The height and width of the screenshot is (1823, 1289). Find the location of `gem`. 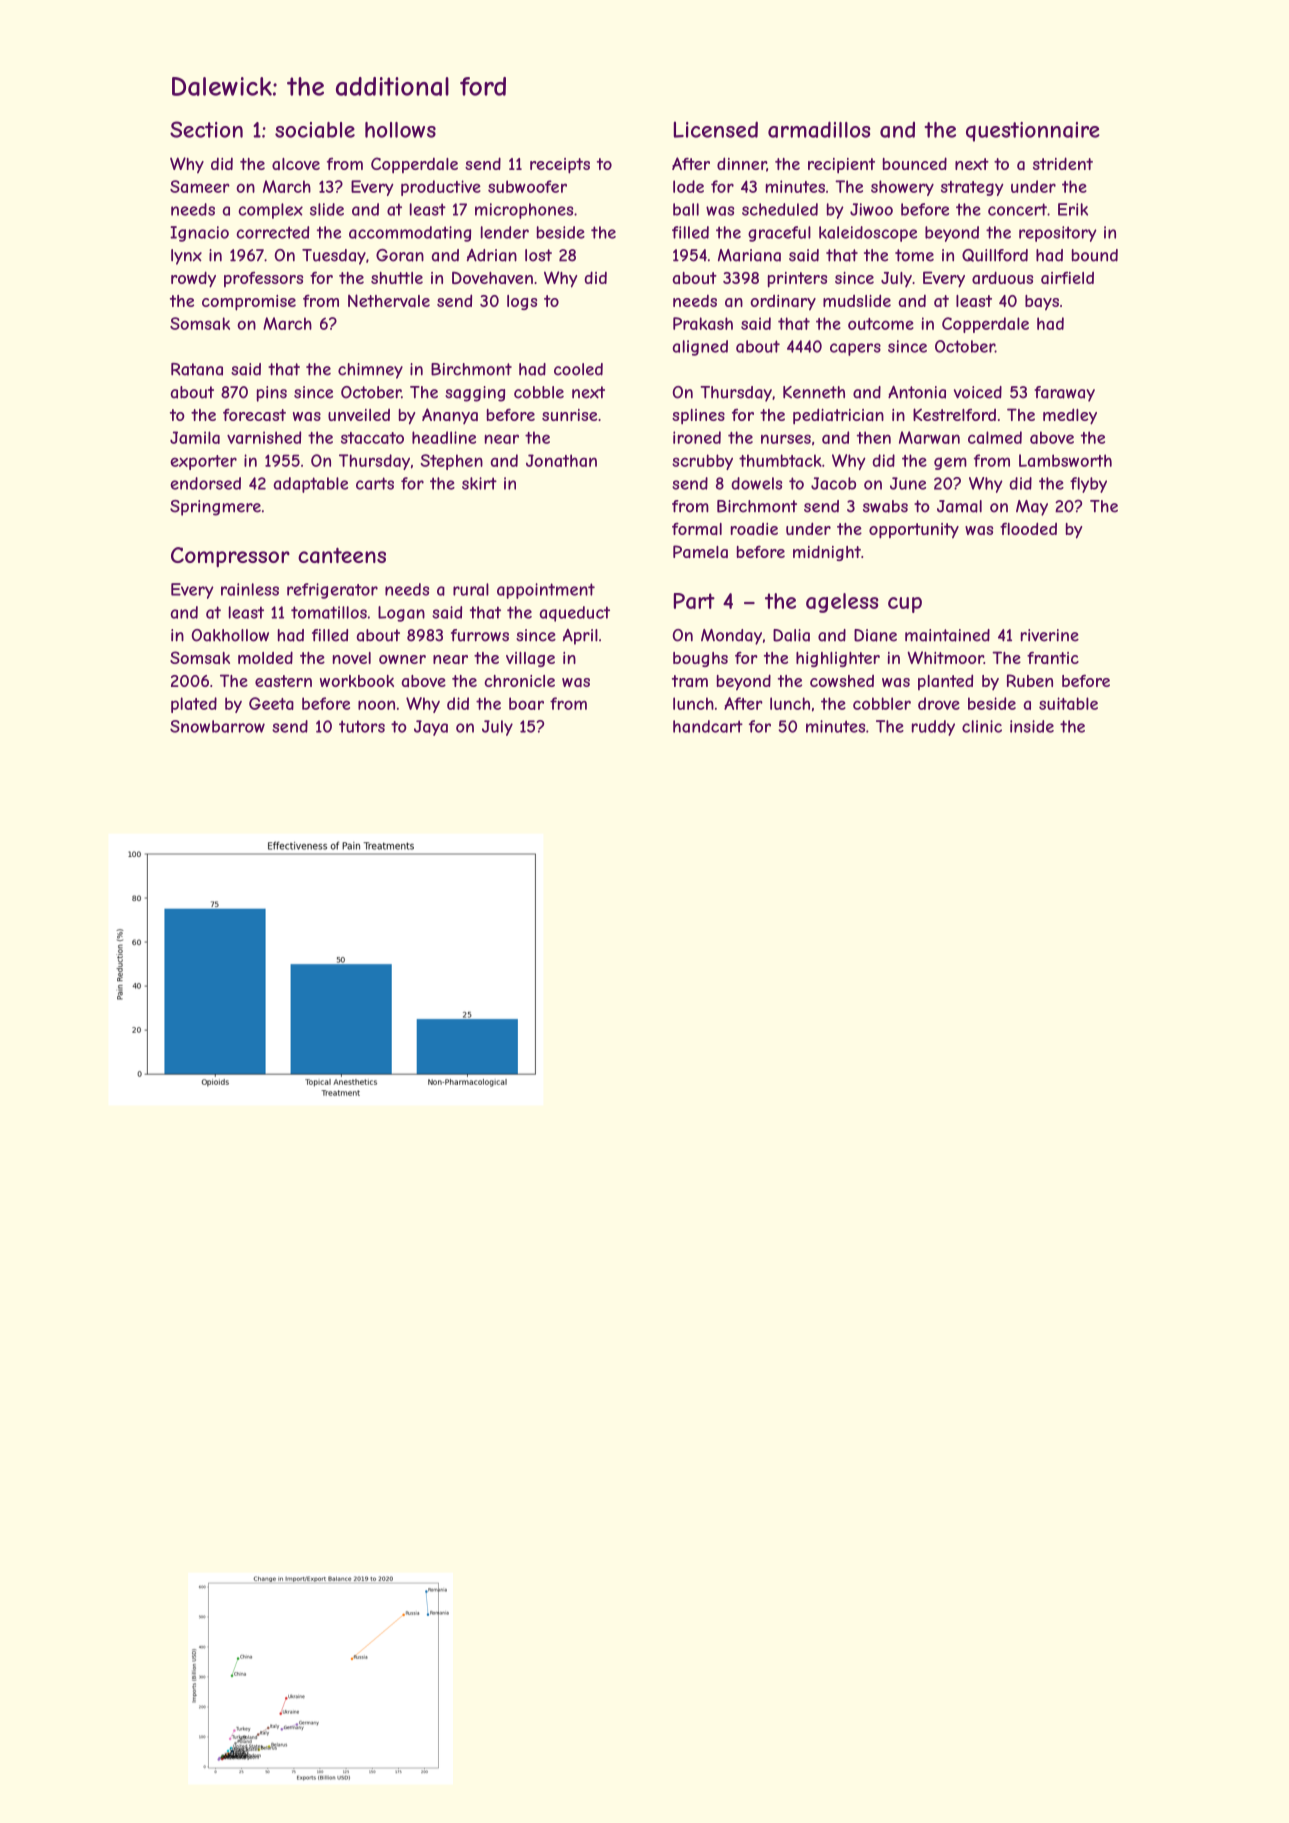

gem is located at coordinates (950, 463).
